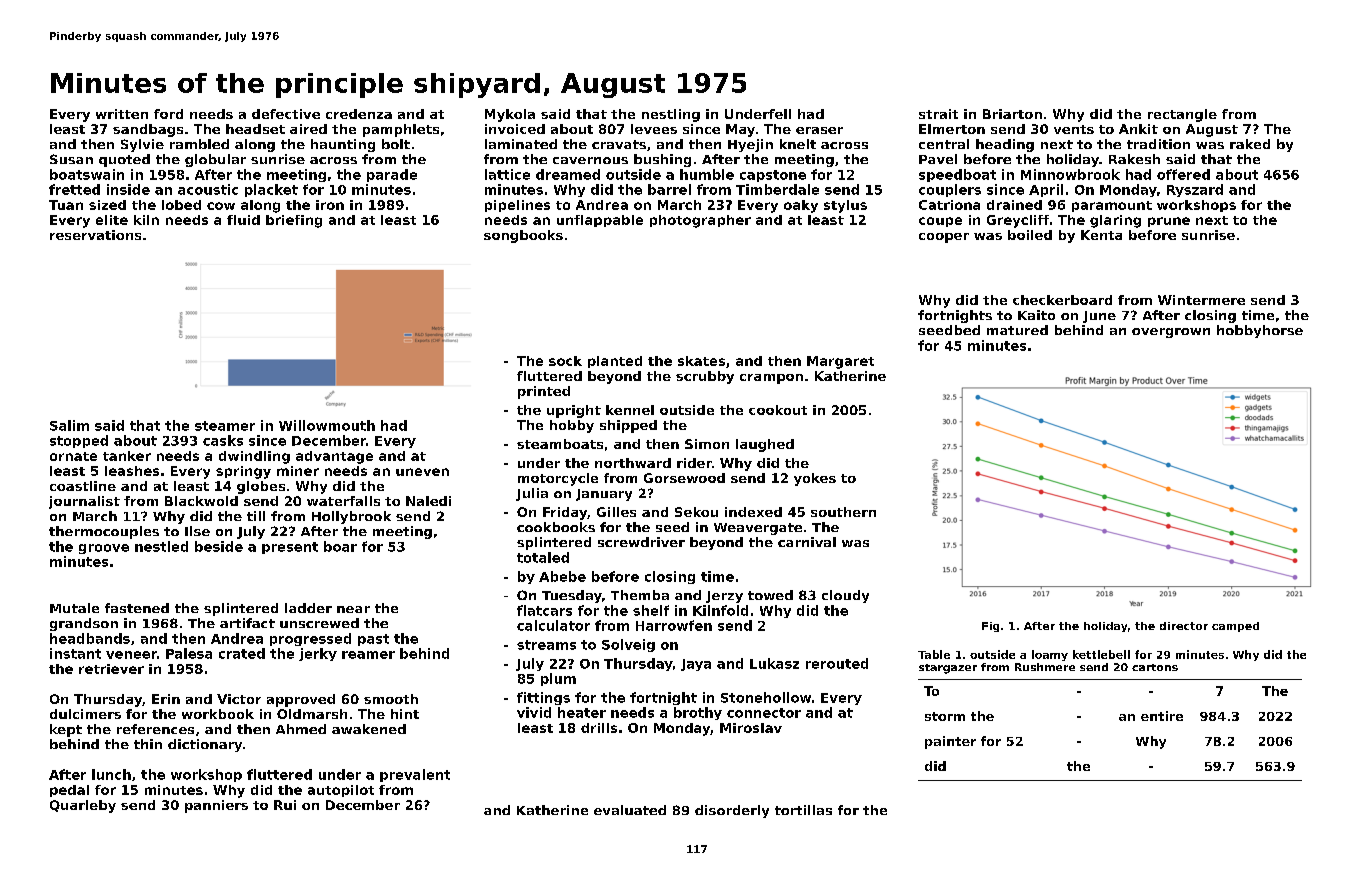  I want to click on rectangle, so click(1182, 115).
